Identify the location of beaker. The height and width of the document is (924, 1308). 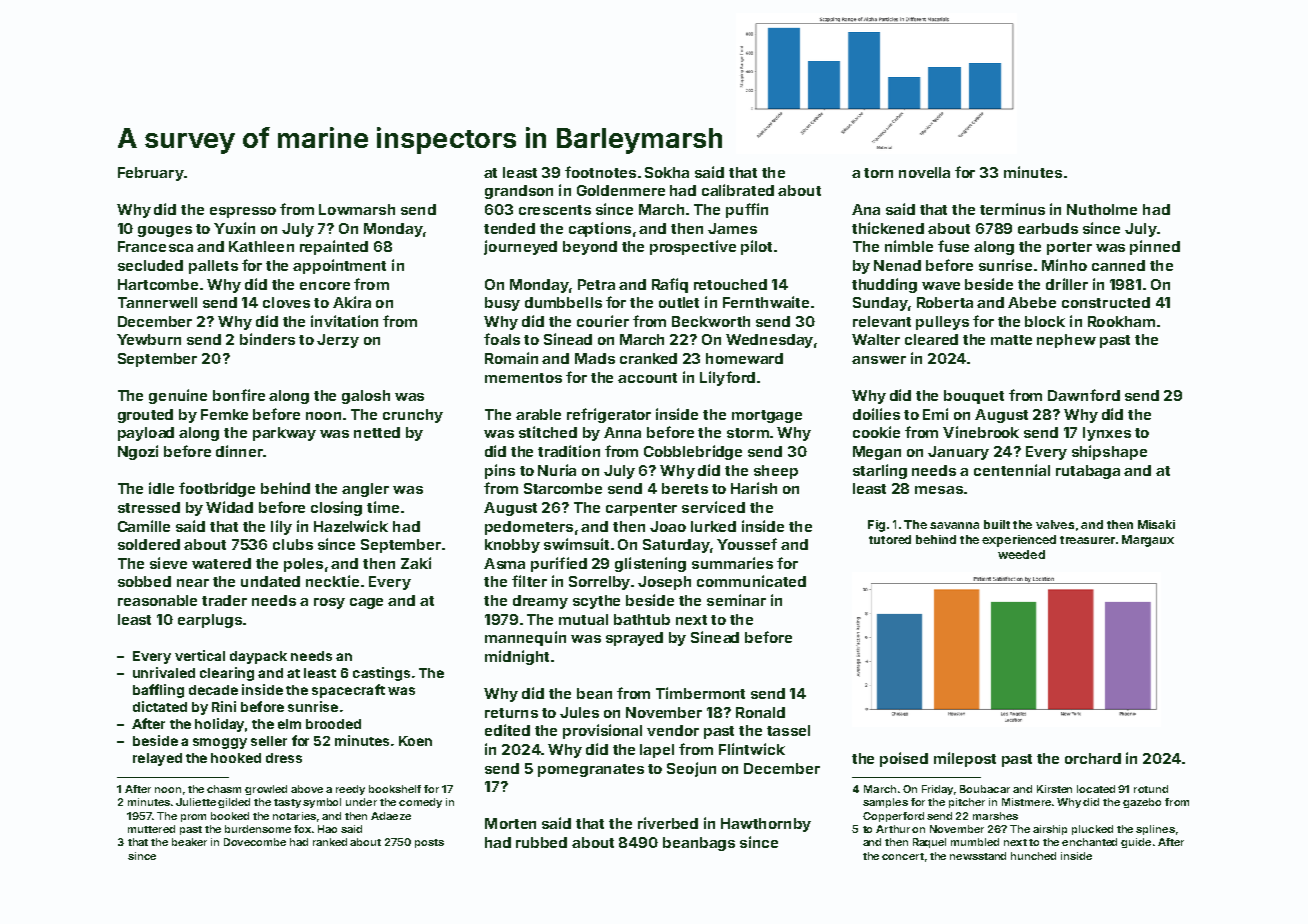
(189, 842).
